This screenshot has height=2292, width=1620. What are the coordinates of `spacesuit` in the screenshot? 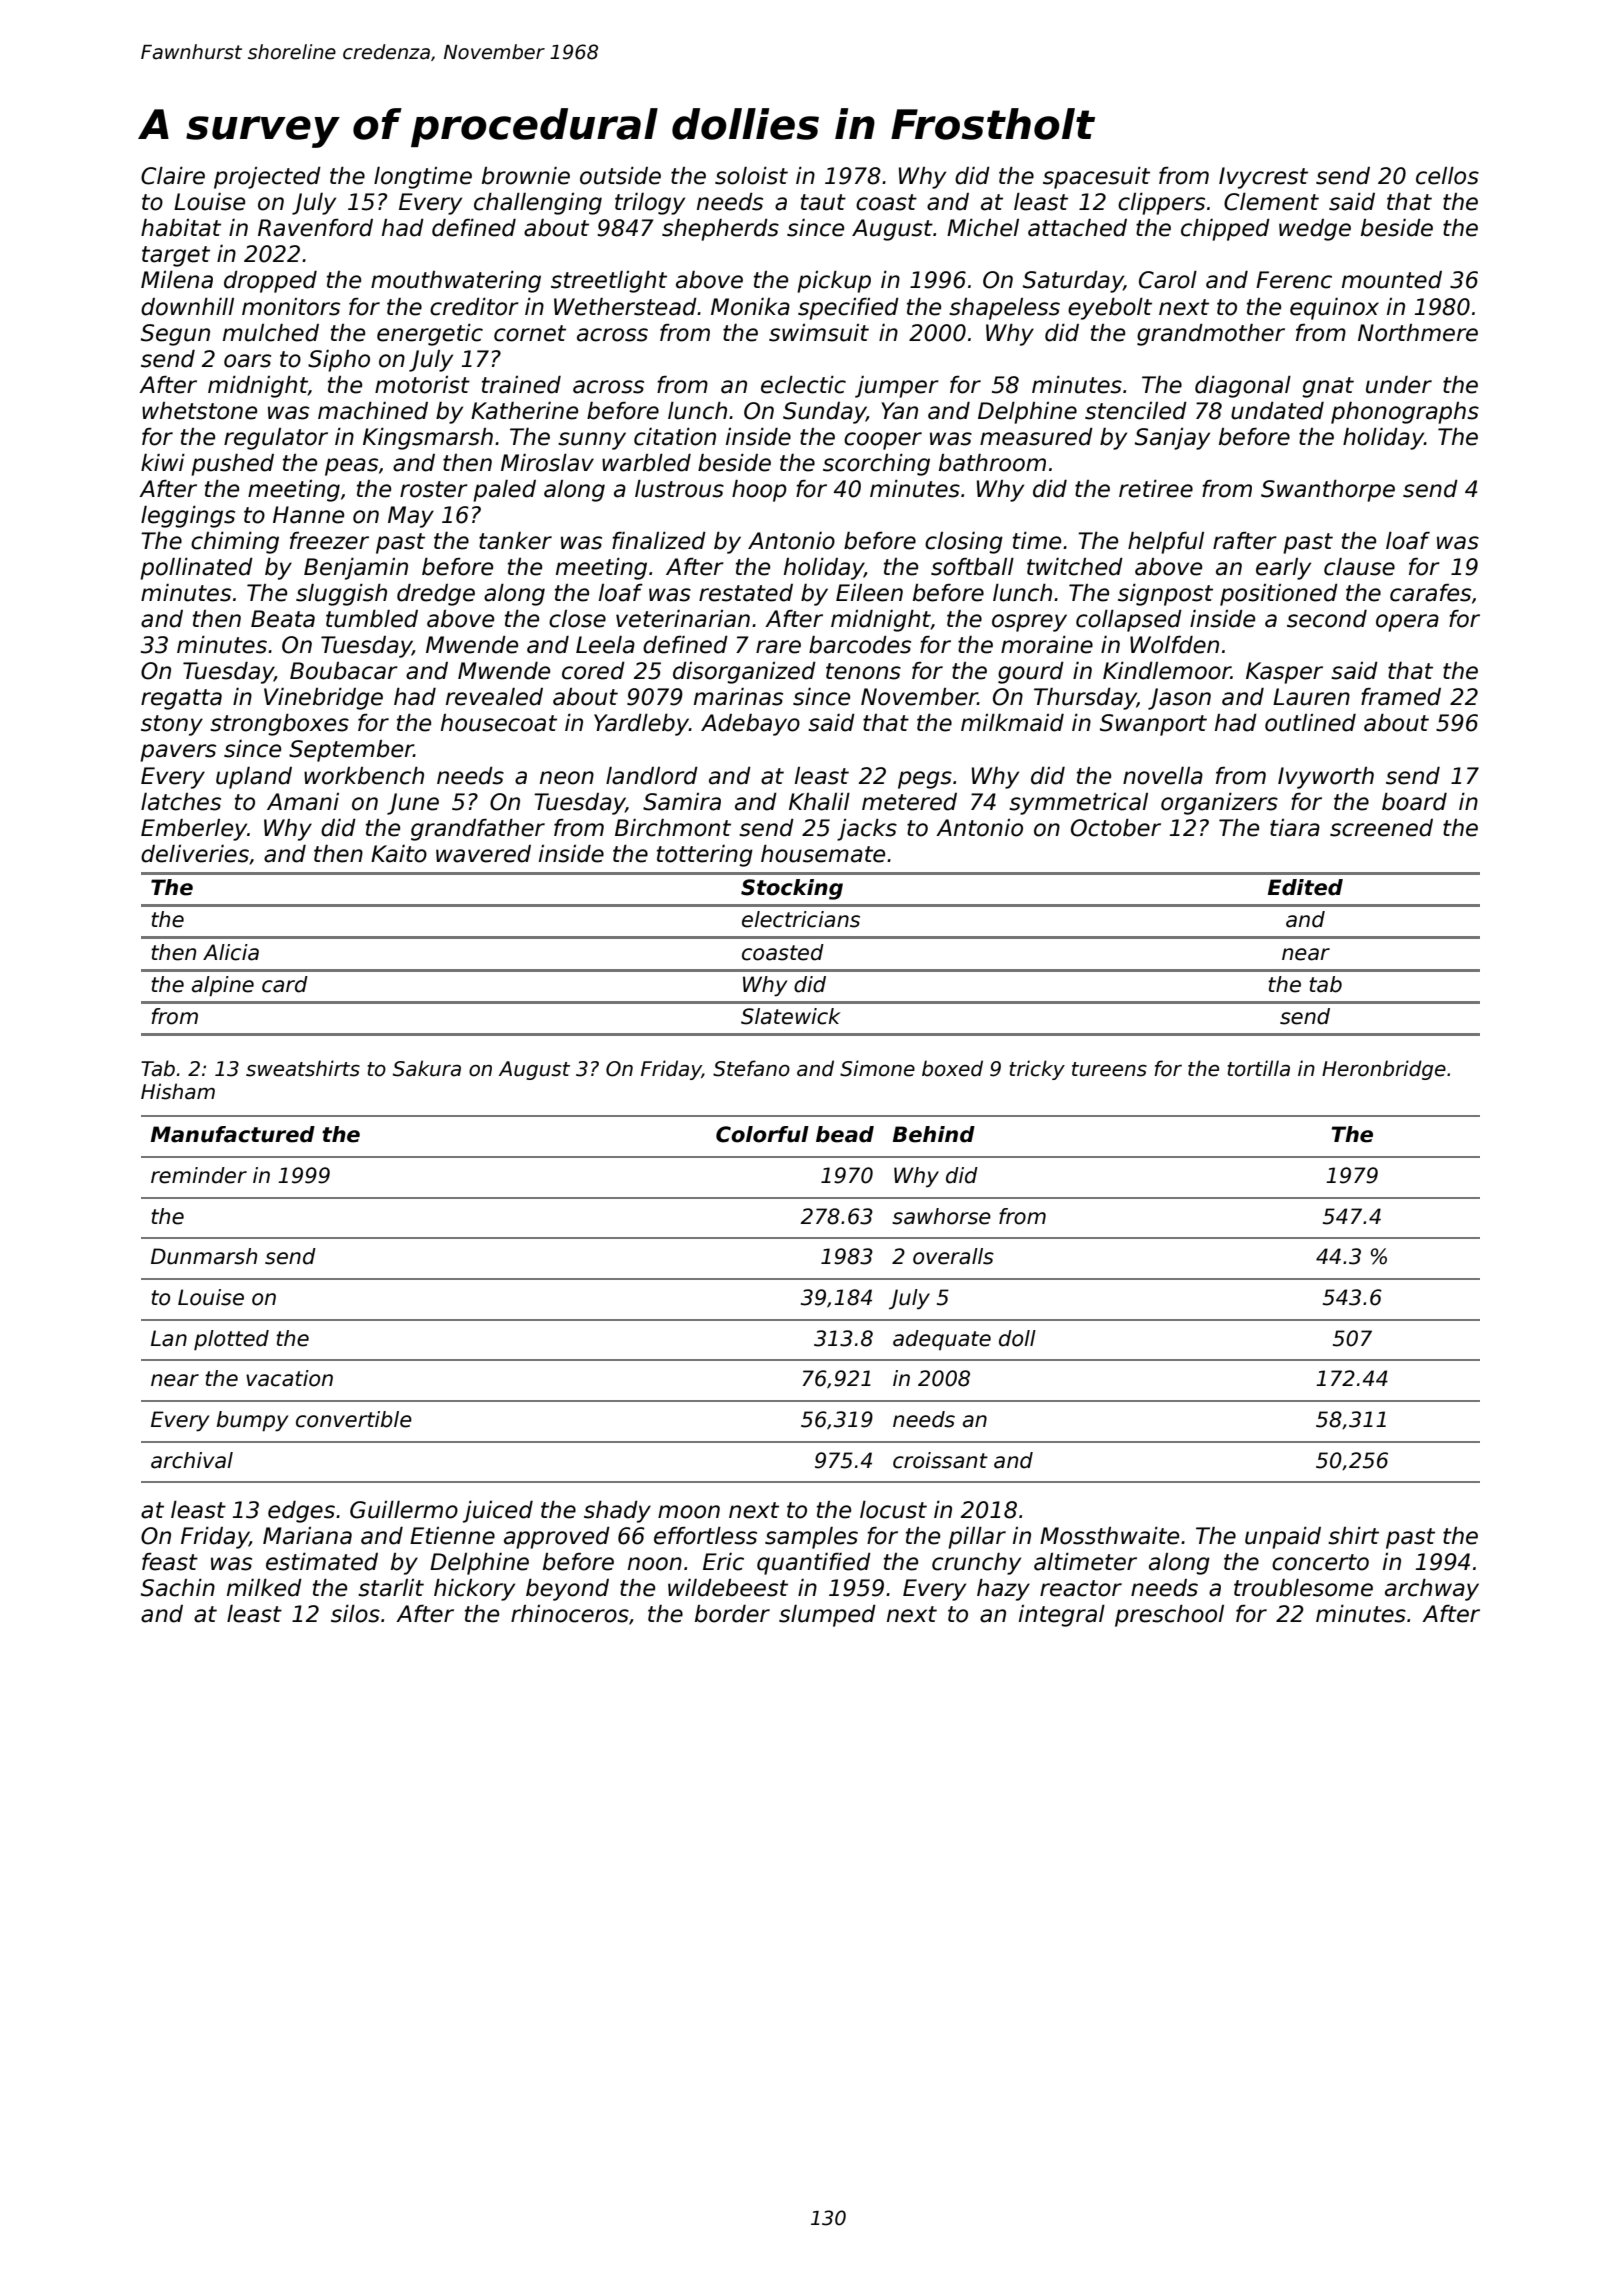 It's located at (1096, 178).
